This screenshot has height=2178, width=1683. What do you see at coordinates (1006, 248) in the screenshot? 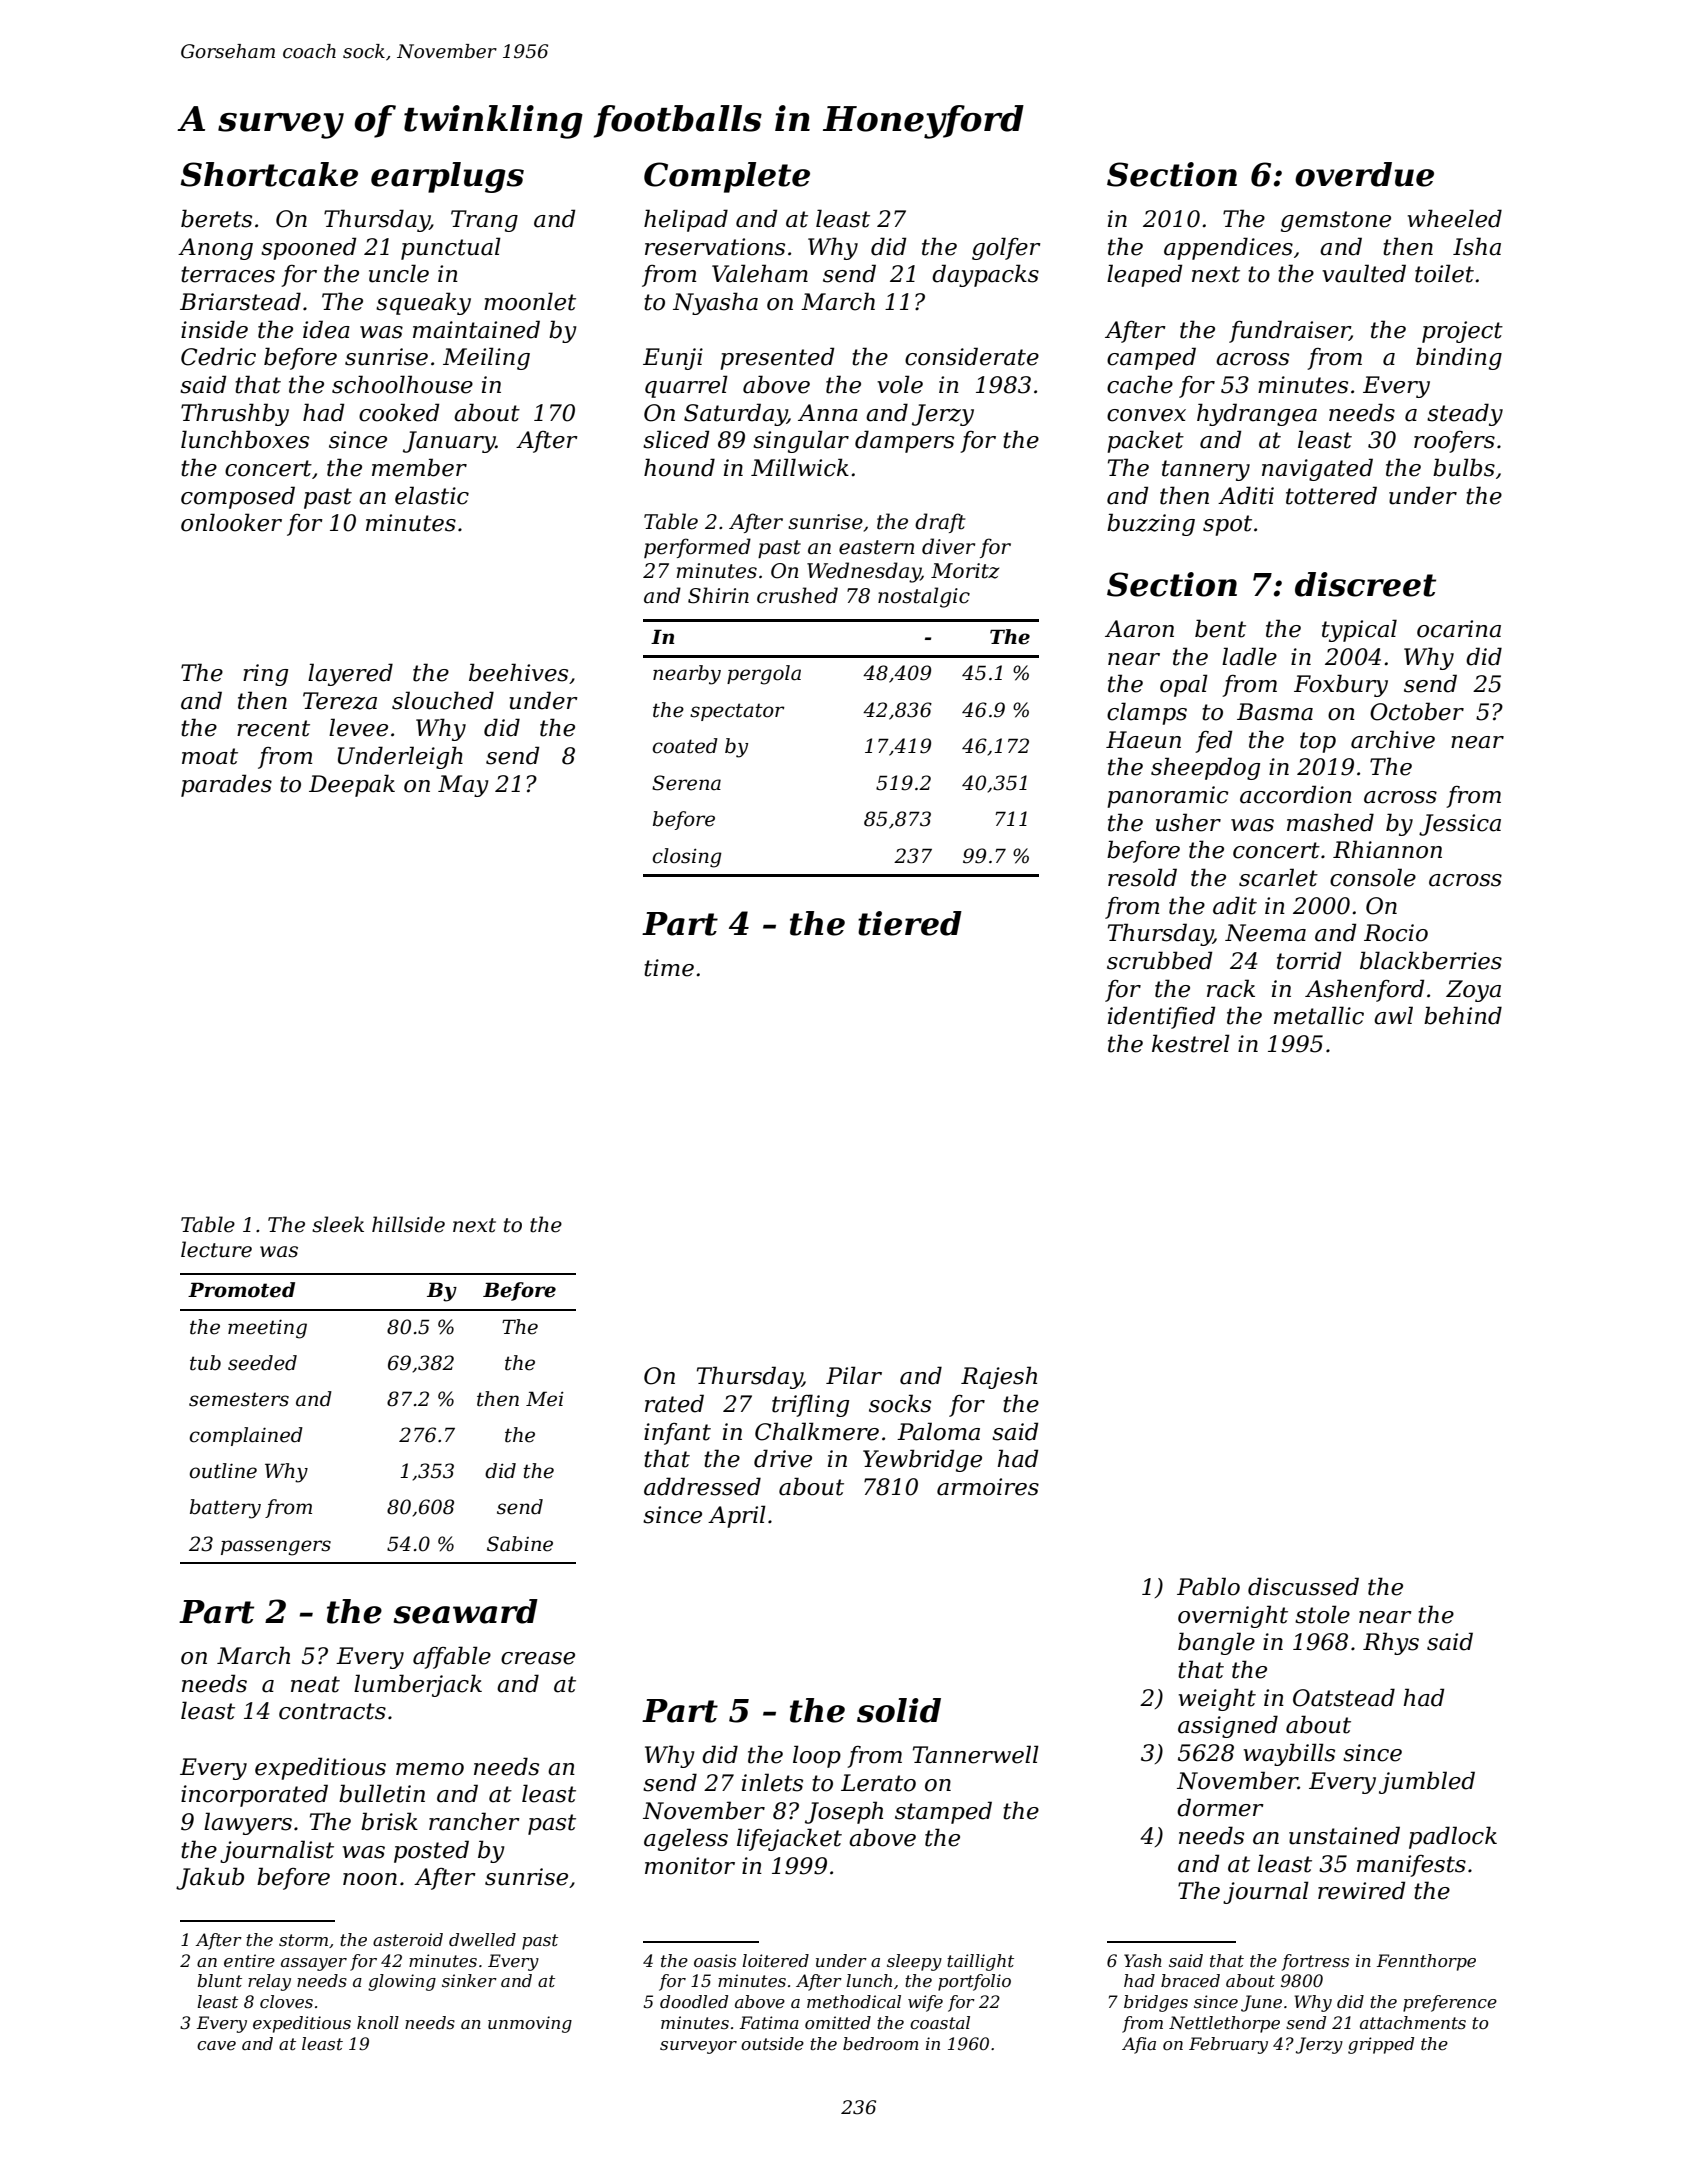
I see `golfer` at bounding box center [1006, 248].
